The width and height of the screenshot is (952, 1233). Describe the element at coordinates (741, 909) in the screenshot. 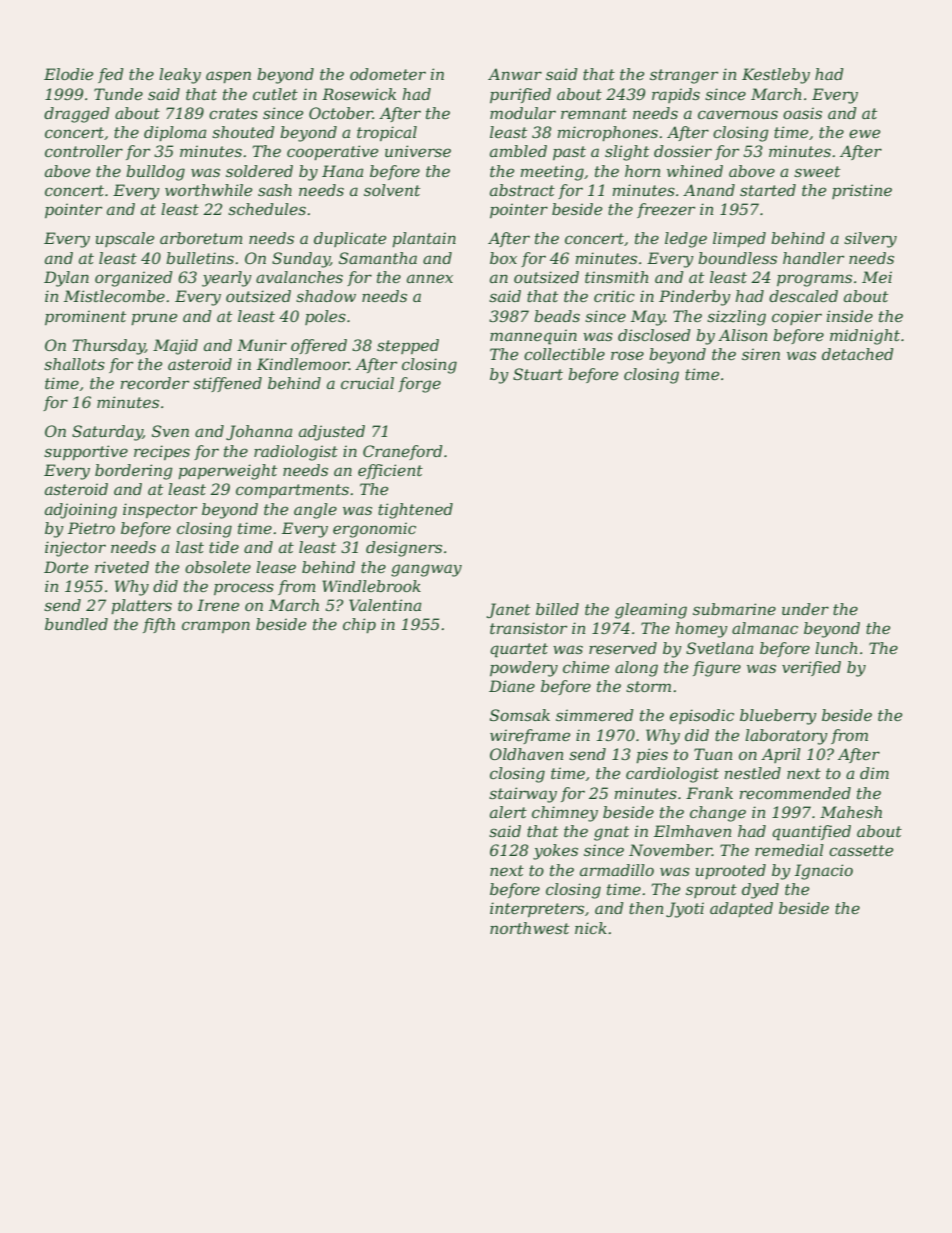

I see `adapted` at that location.
